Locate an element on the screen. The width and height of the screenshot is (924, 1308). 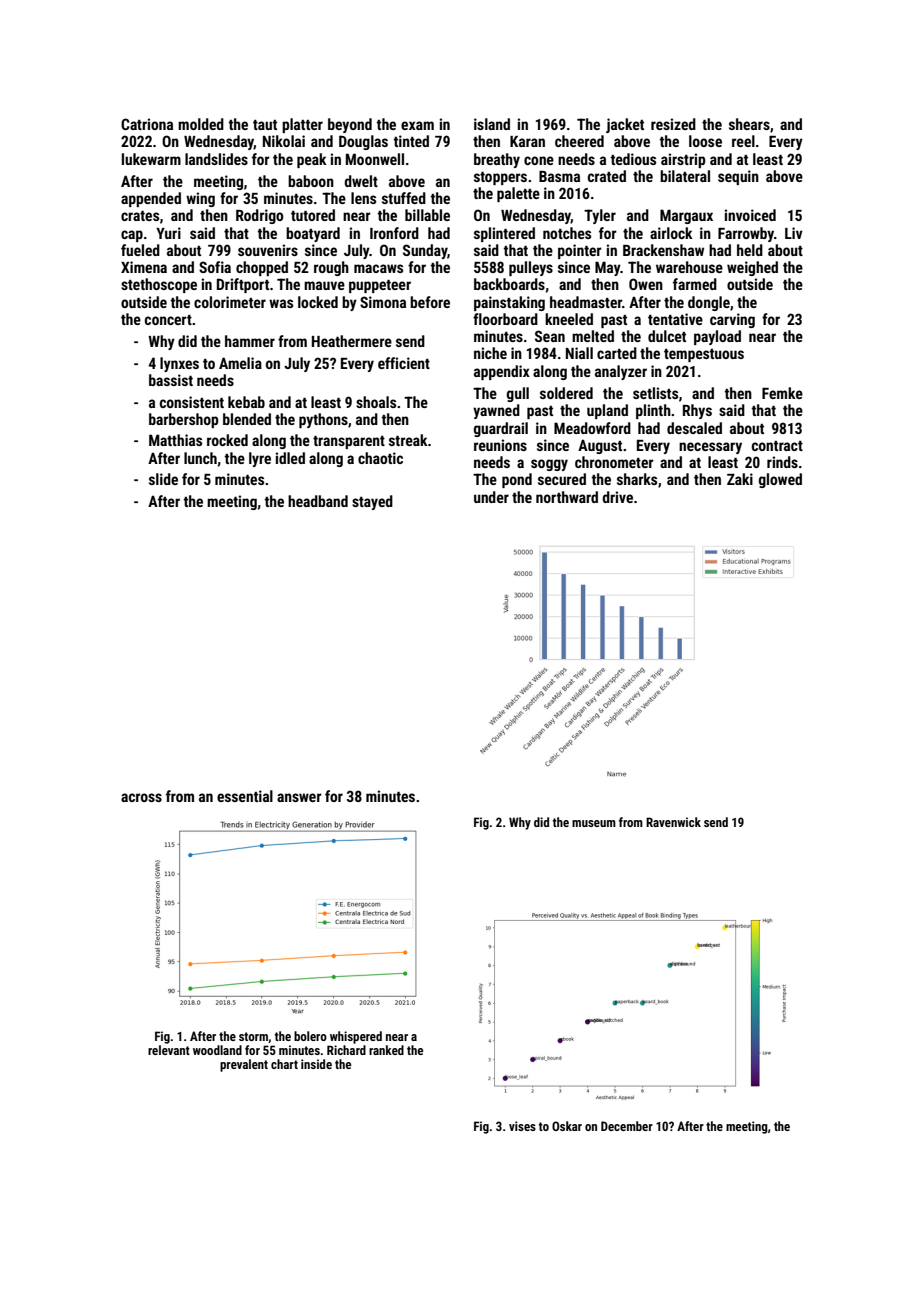
prevalent is located at coordinates (244, 1065).
